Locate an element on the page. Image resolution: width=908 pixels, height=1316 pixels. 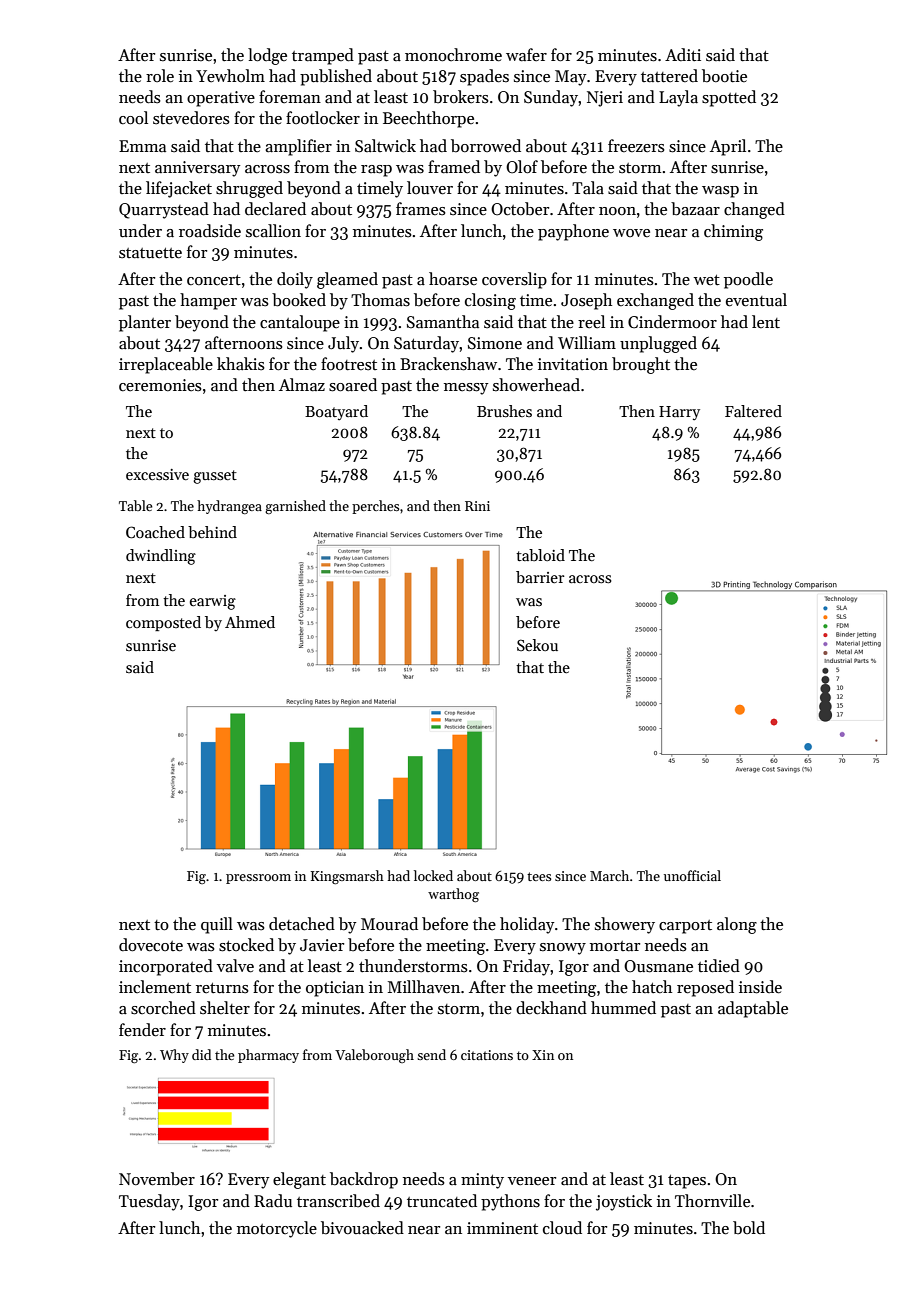
Radu is located at coordinates (273, 1201).
